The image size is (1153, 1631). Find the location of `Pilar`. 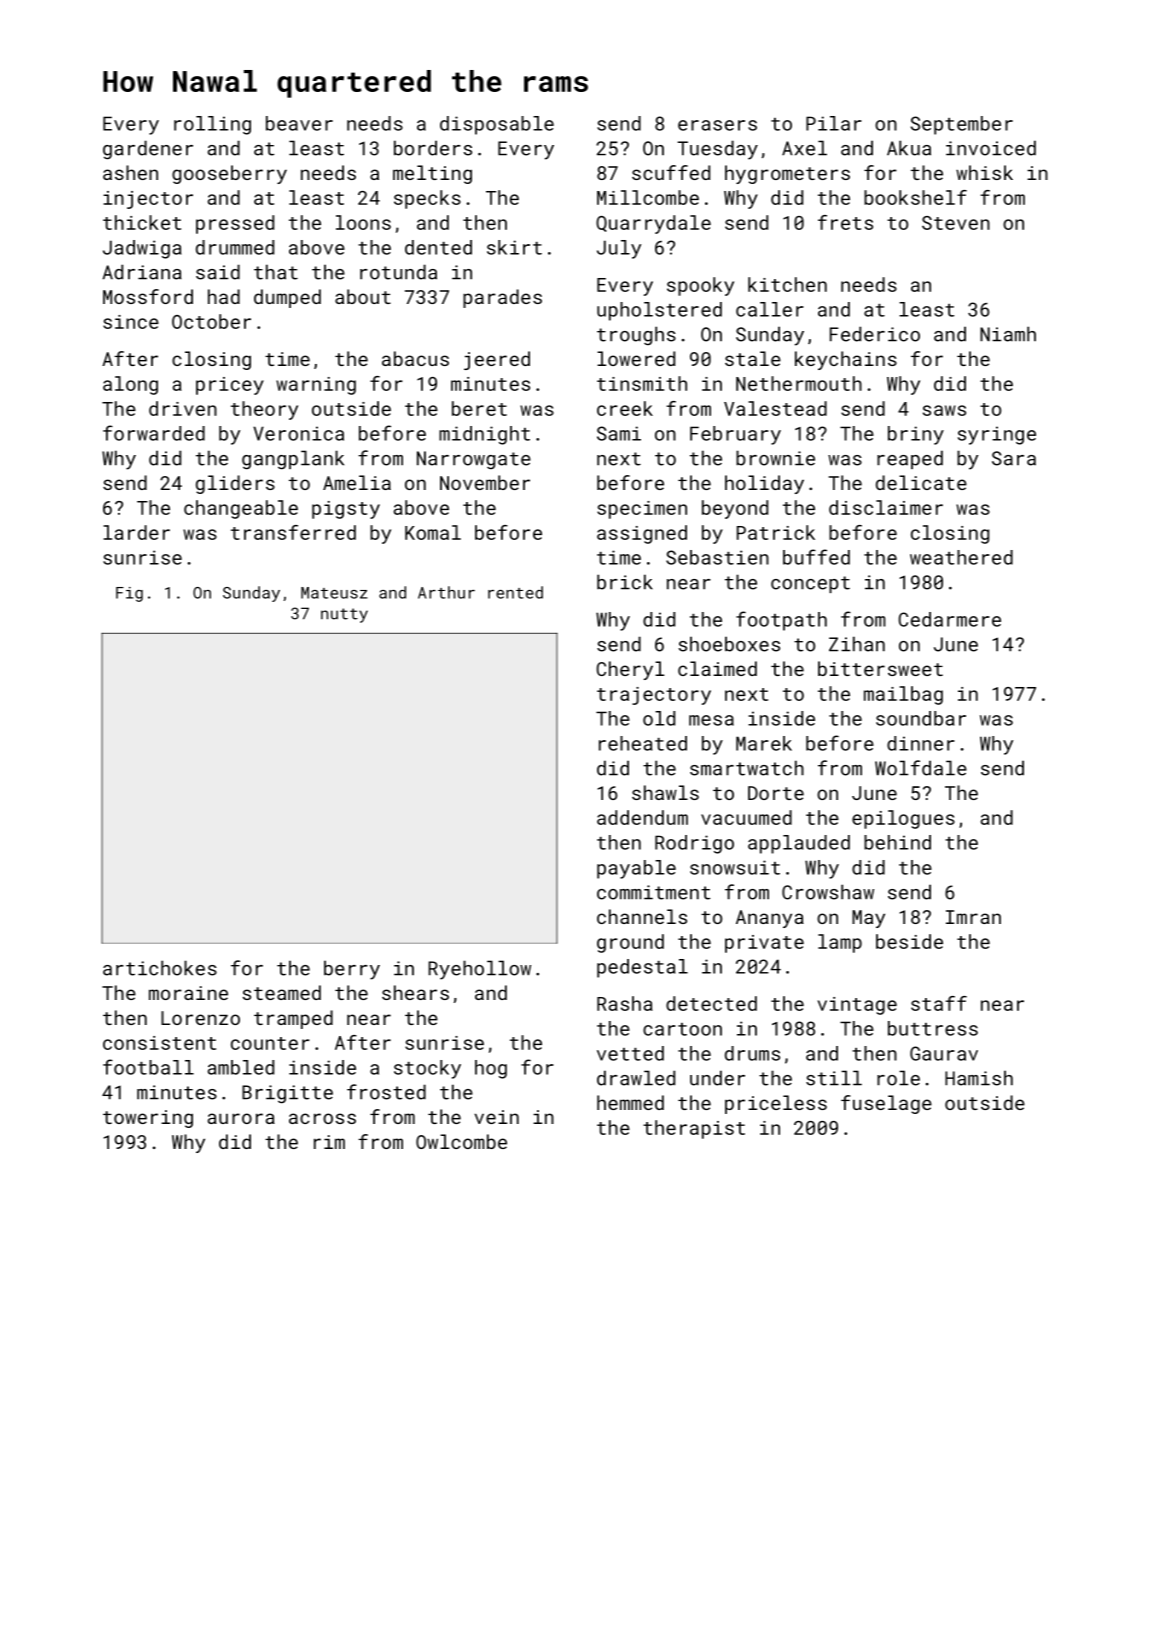

Pilar is located at coordinates (834, 123).
